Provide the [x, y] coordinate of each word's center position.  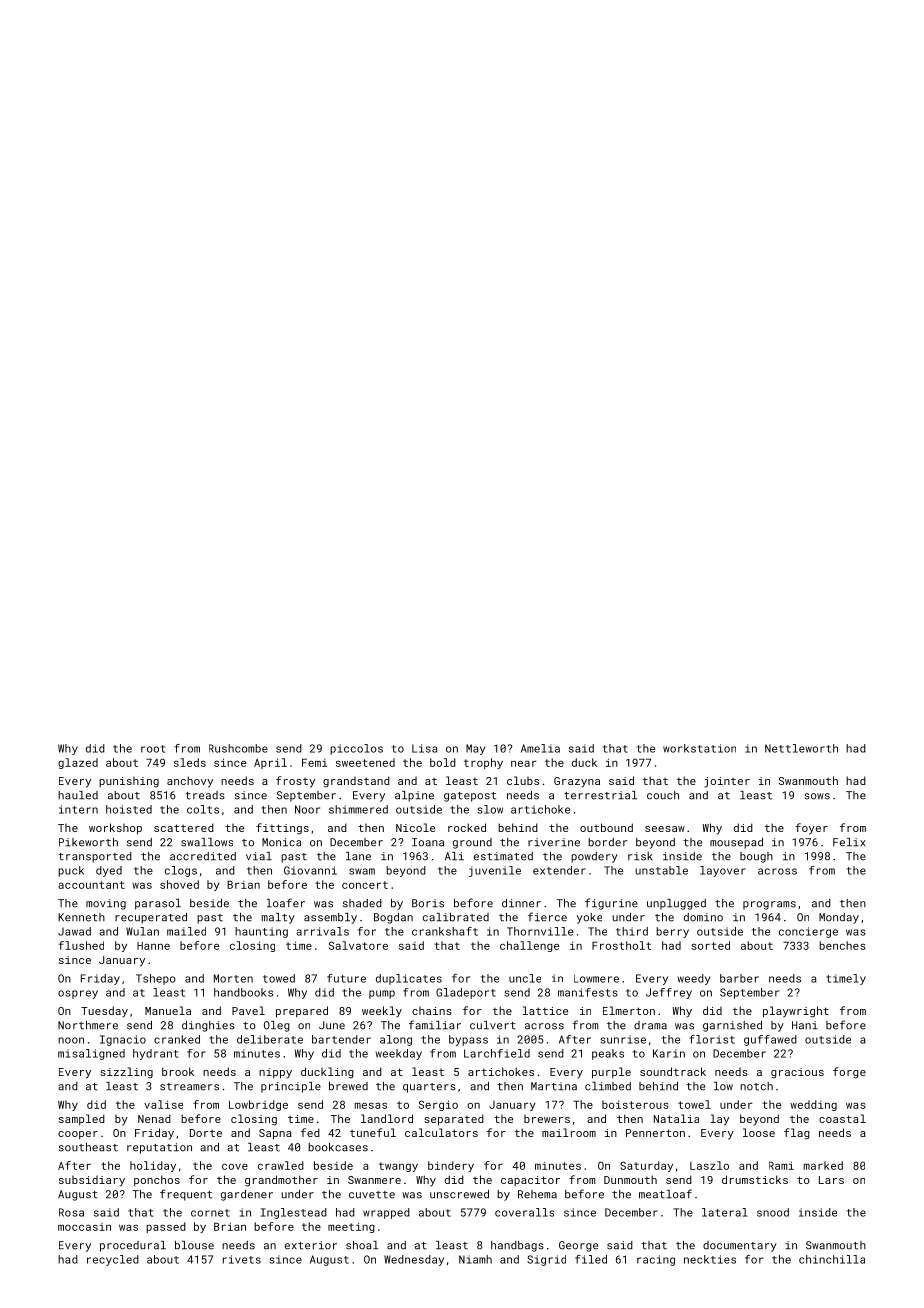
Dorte [206, 1133]
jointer [727, 782]
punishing [129, 782]
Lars [831, 1180]
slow [490, 809]
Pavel [248, 1010]
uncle [525, 978]
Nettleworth [801, 748]
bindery [451, 1166]
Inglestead [294, 1213]
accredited [203, 856]
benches [842, 945]
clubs [523, 780]
